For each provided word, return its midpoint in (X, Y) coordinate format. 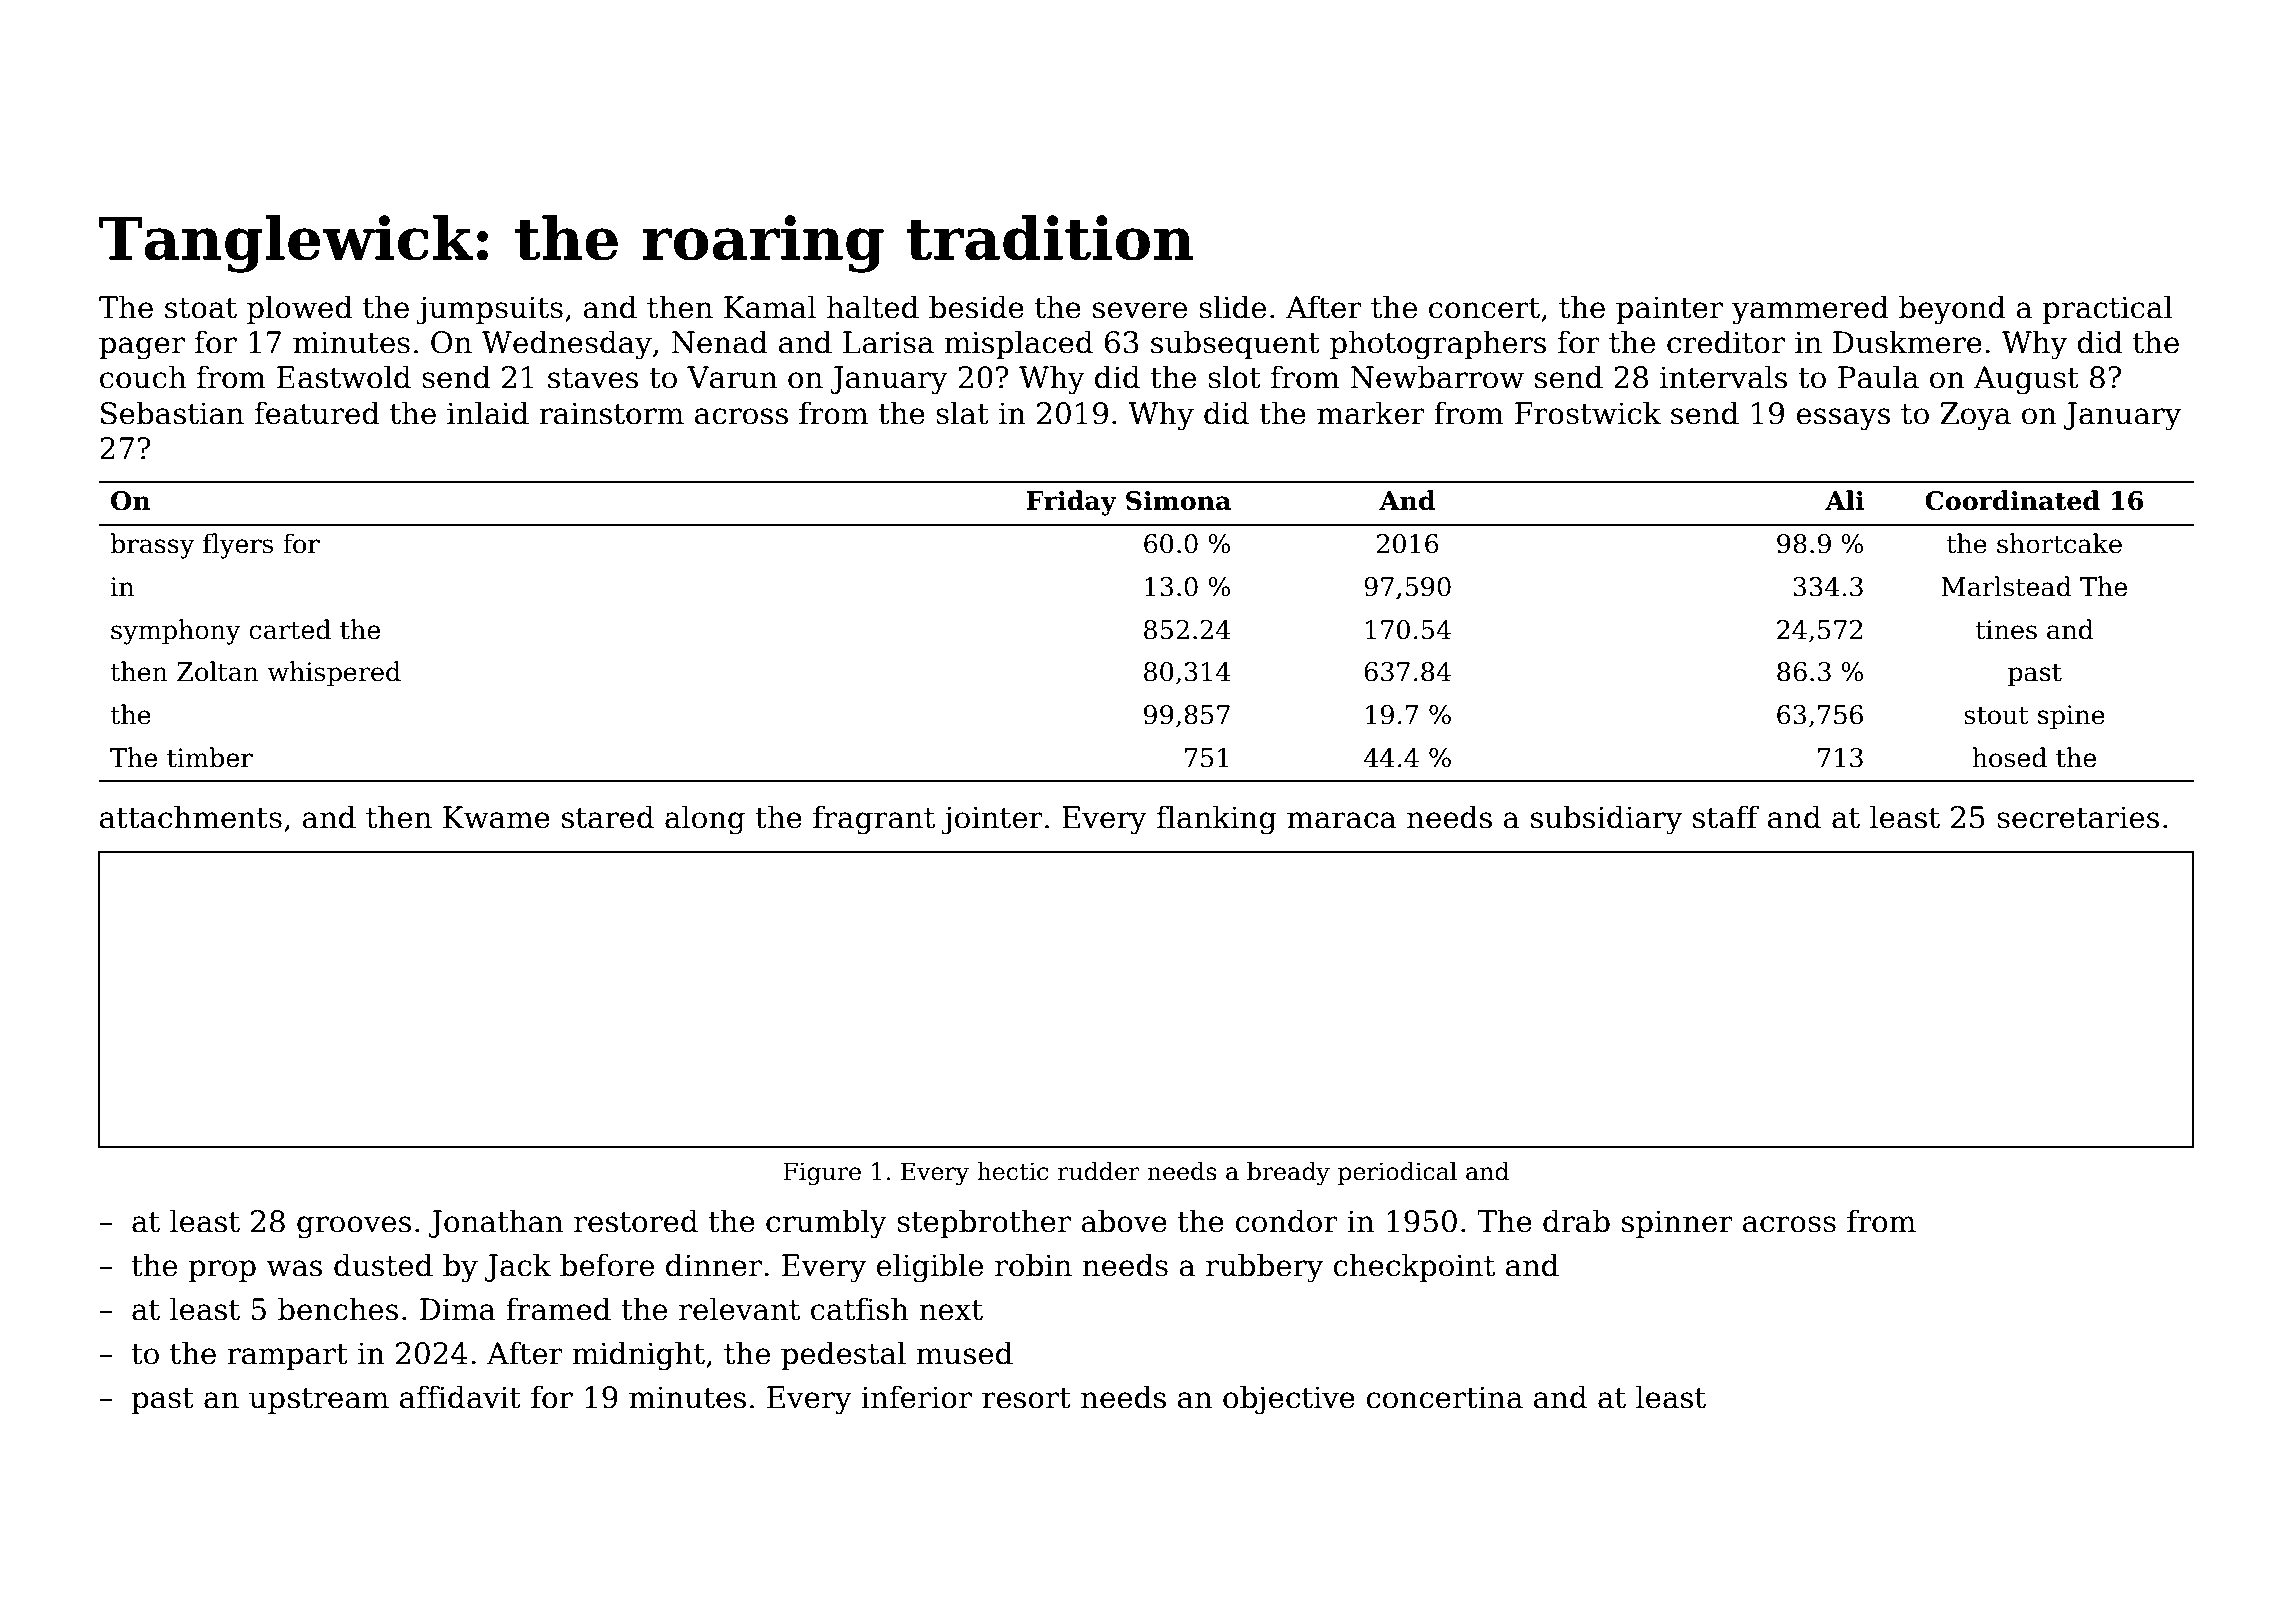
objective (1289, 1400)
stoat (201, 308)
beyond (1952, 310)
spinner (1677, 1224)
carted (290, 629)
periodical (1397, 1173)
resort (1026, 1398)
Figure (822, 1173)
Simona (1178, 501)
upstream (319, 1401)
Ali (1844, 500)
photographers (1438, 345)
